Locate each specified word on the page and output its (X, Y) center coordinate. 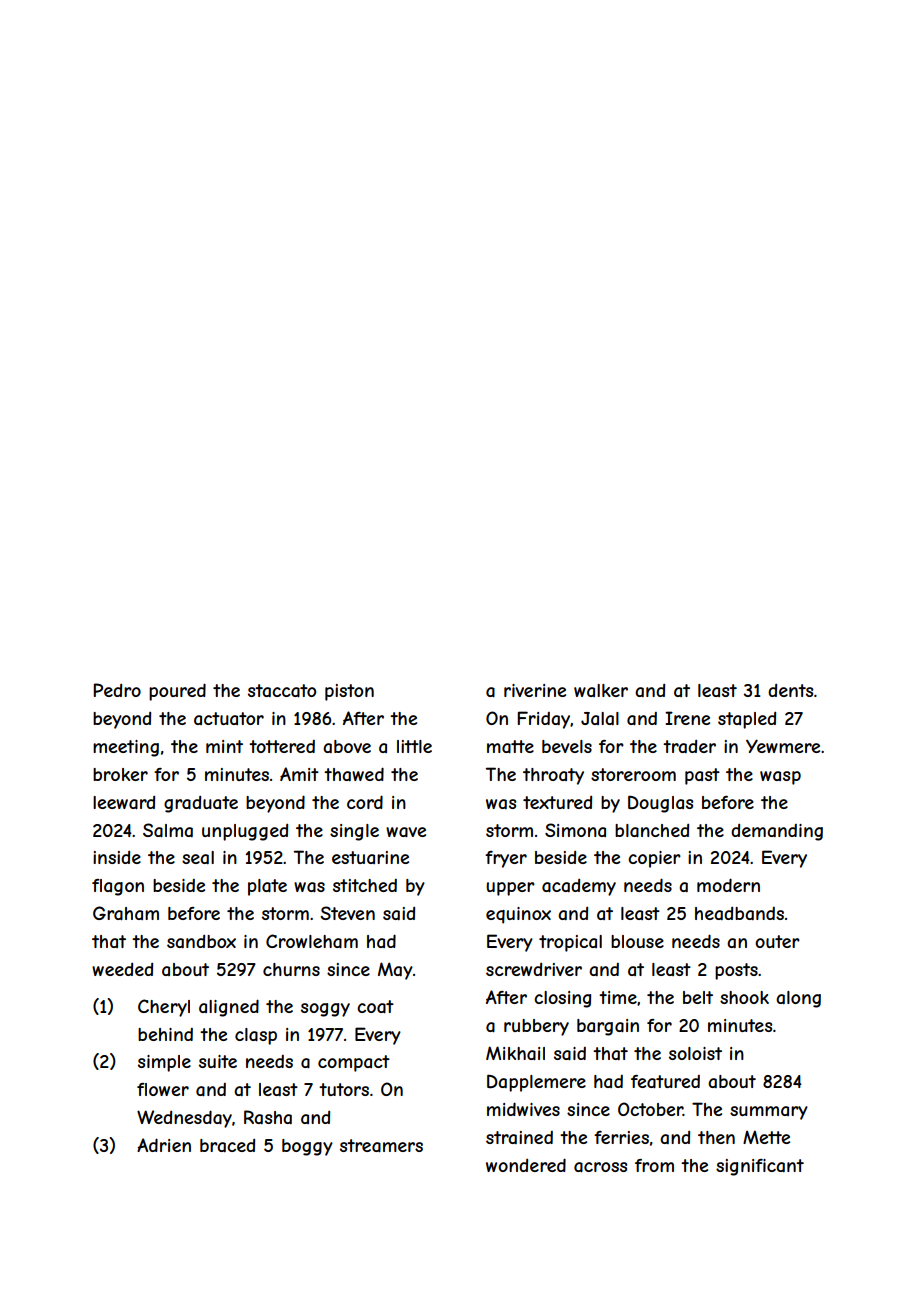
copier (654, 859)
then (716, 1137)
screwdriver (534, 969)
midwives (523, 1109)
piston (349, 692)
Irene (687, 718)
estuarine (370, 857)
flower (163, 1089)
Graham (126, 913)
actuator (229, 718)
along (798, 999)
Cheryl (164, 1008)
